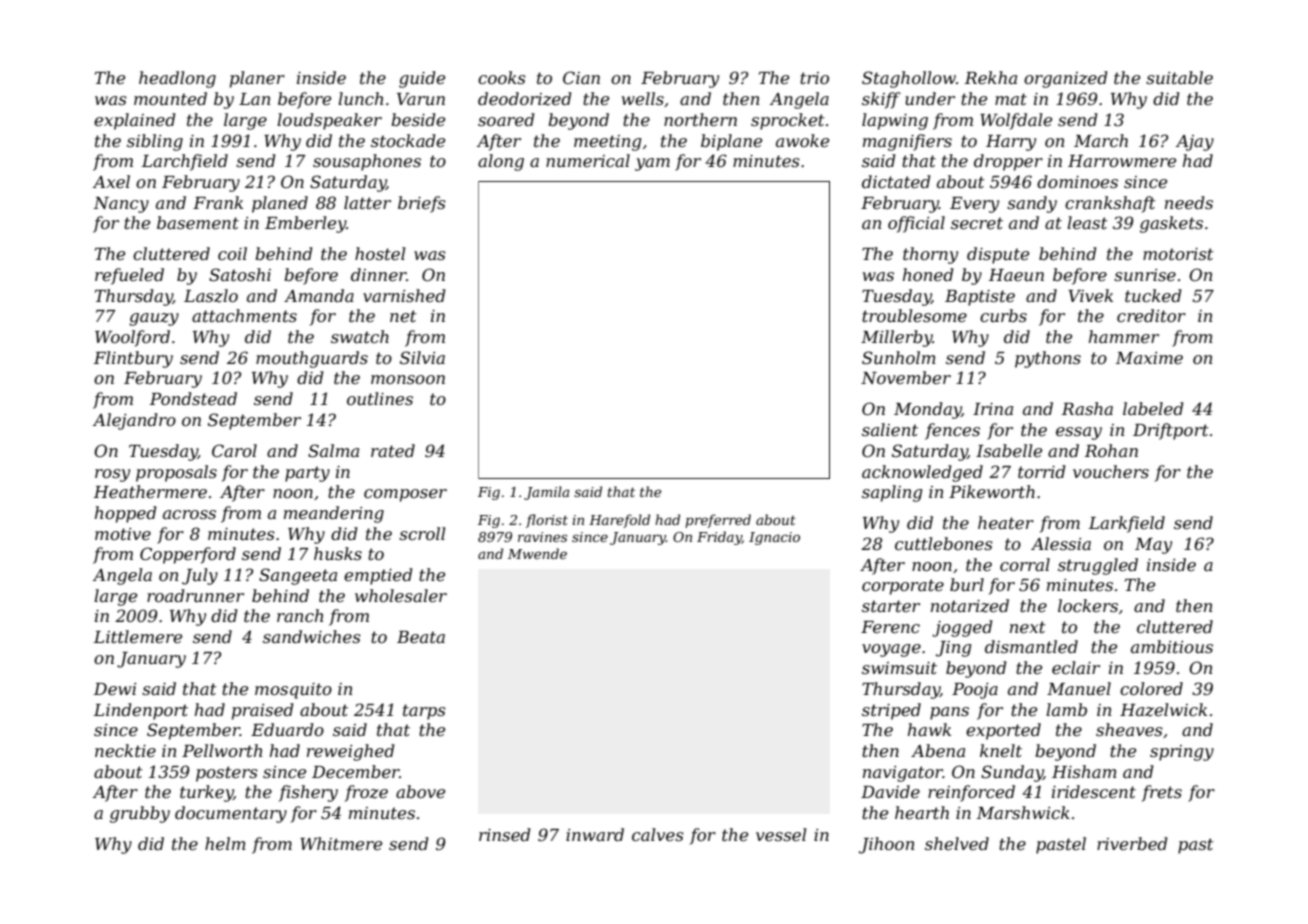 Image resolution: width=1308 pixels, height=924 pixels. Describe the element at coordinates (1025, 564) in the image. I see `corral` at that location.
